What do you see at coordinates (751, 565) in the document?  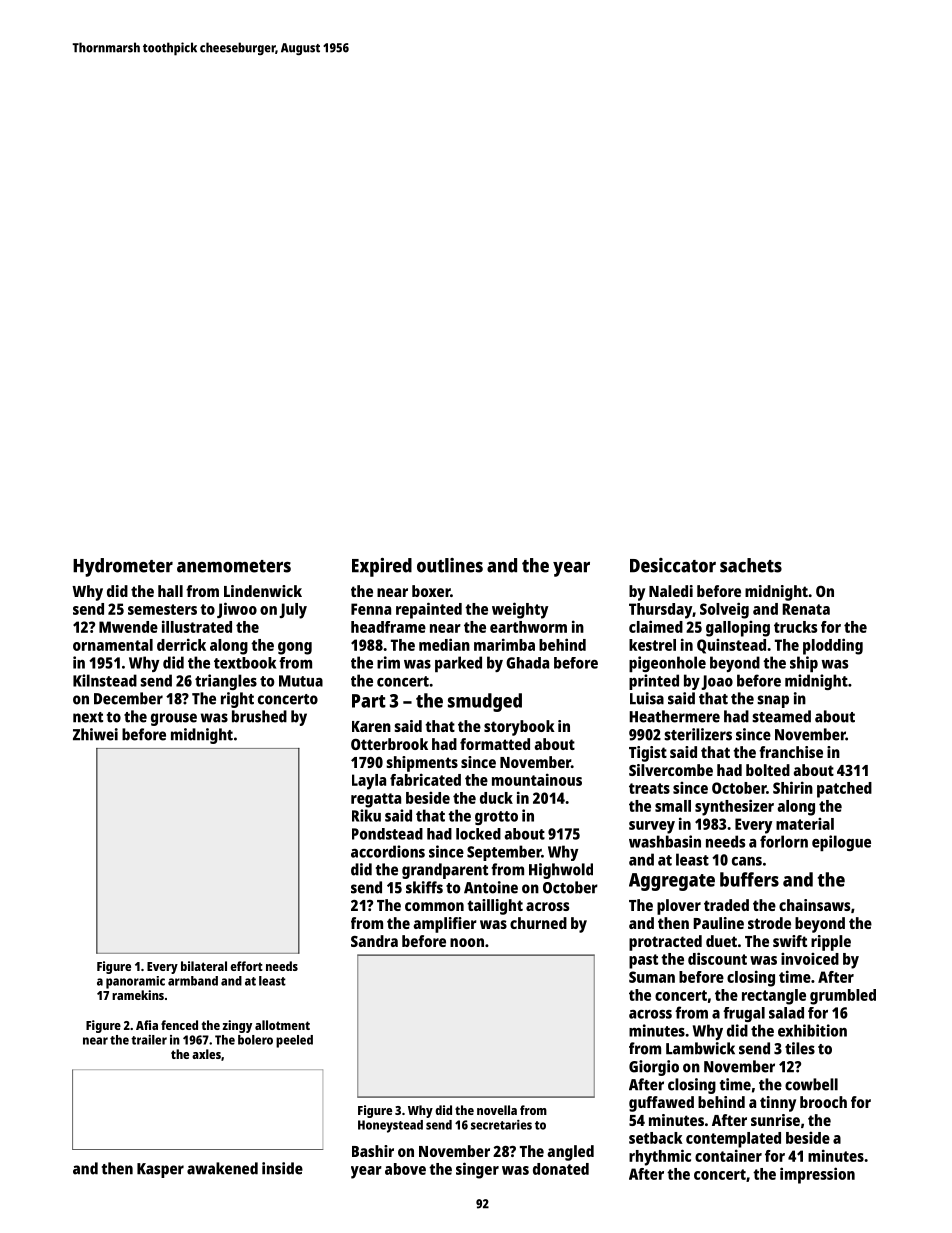 I see `sachets` at bounding box center [751, 565].
